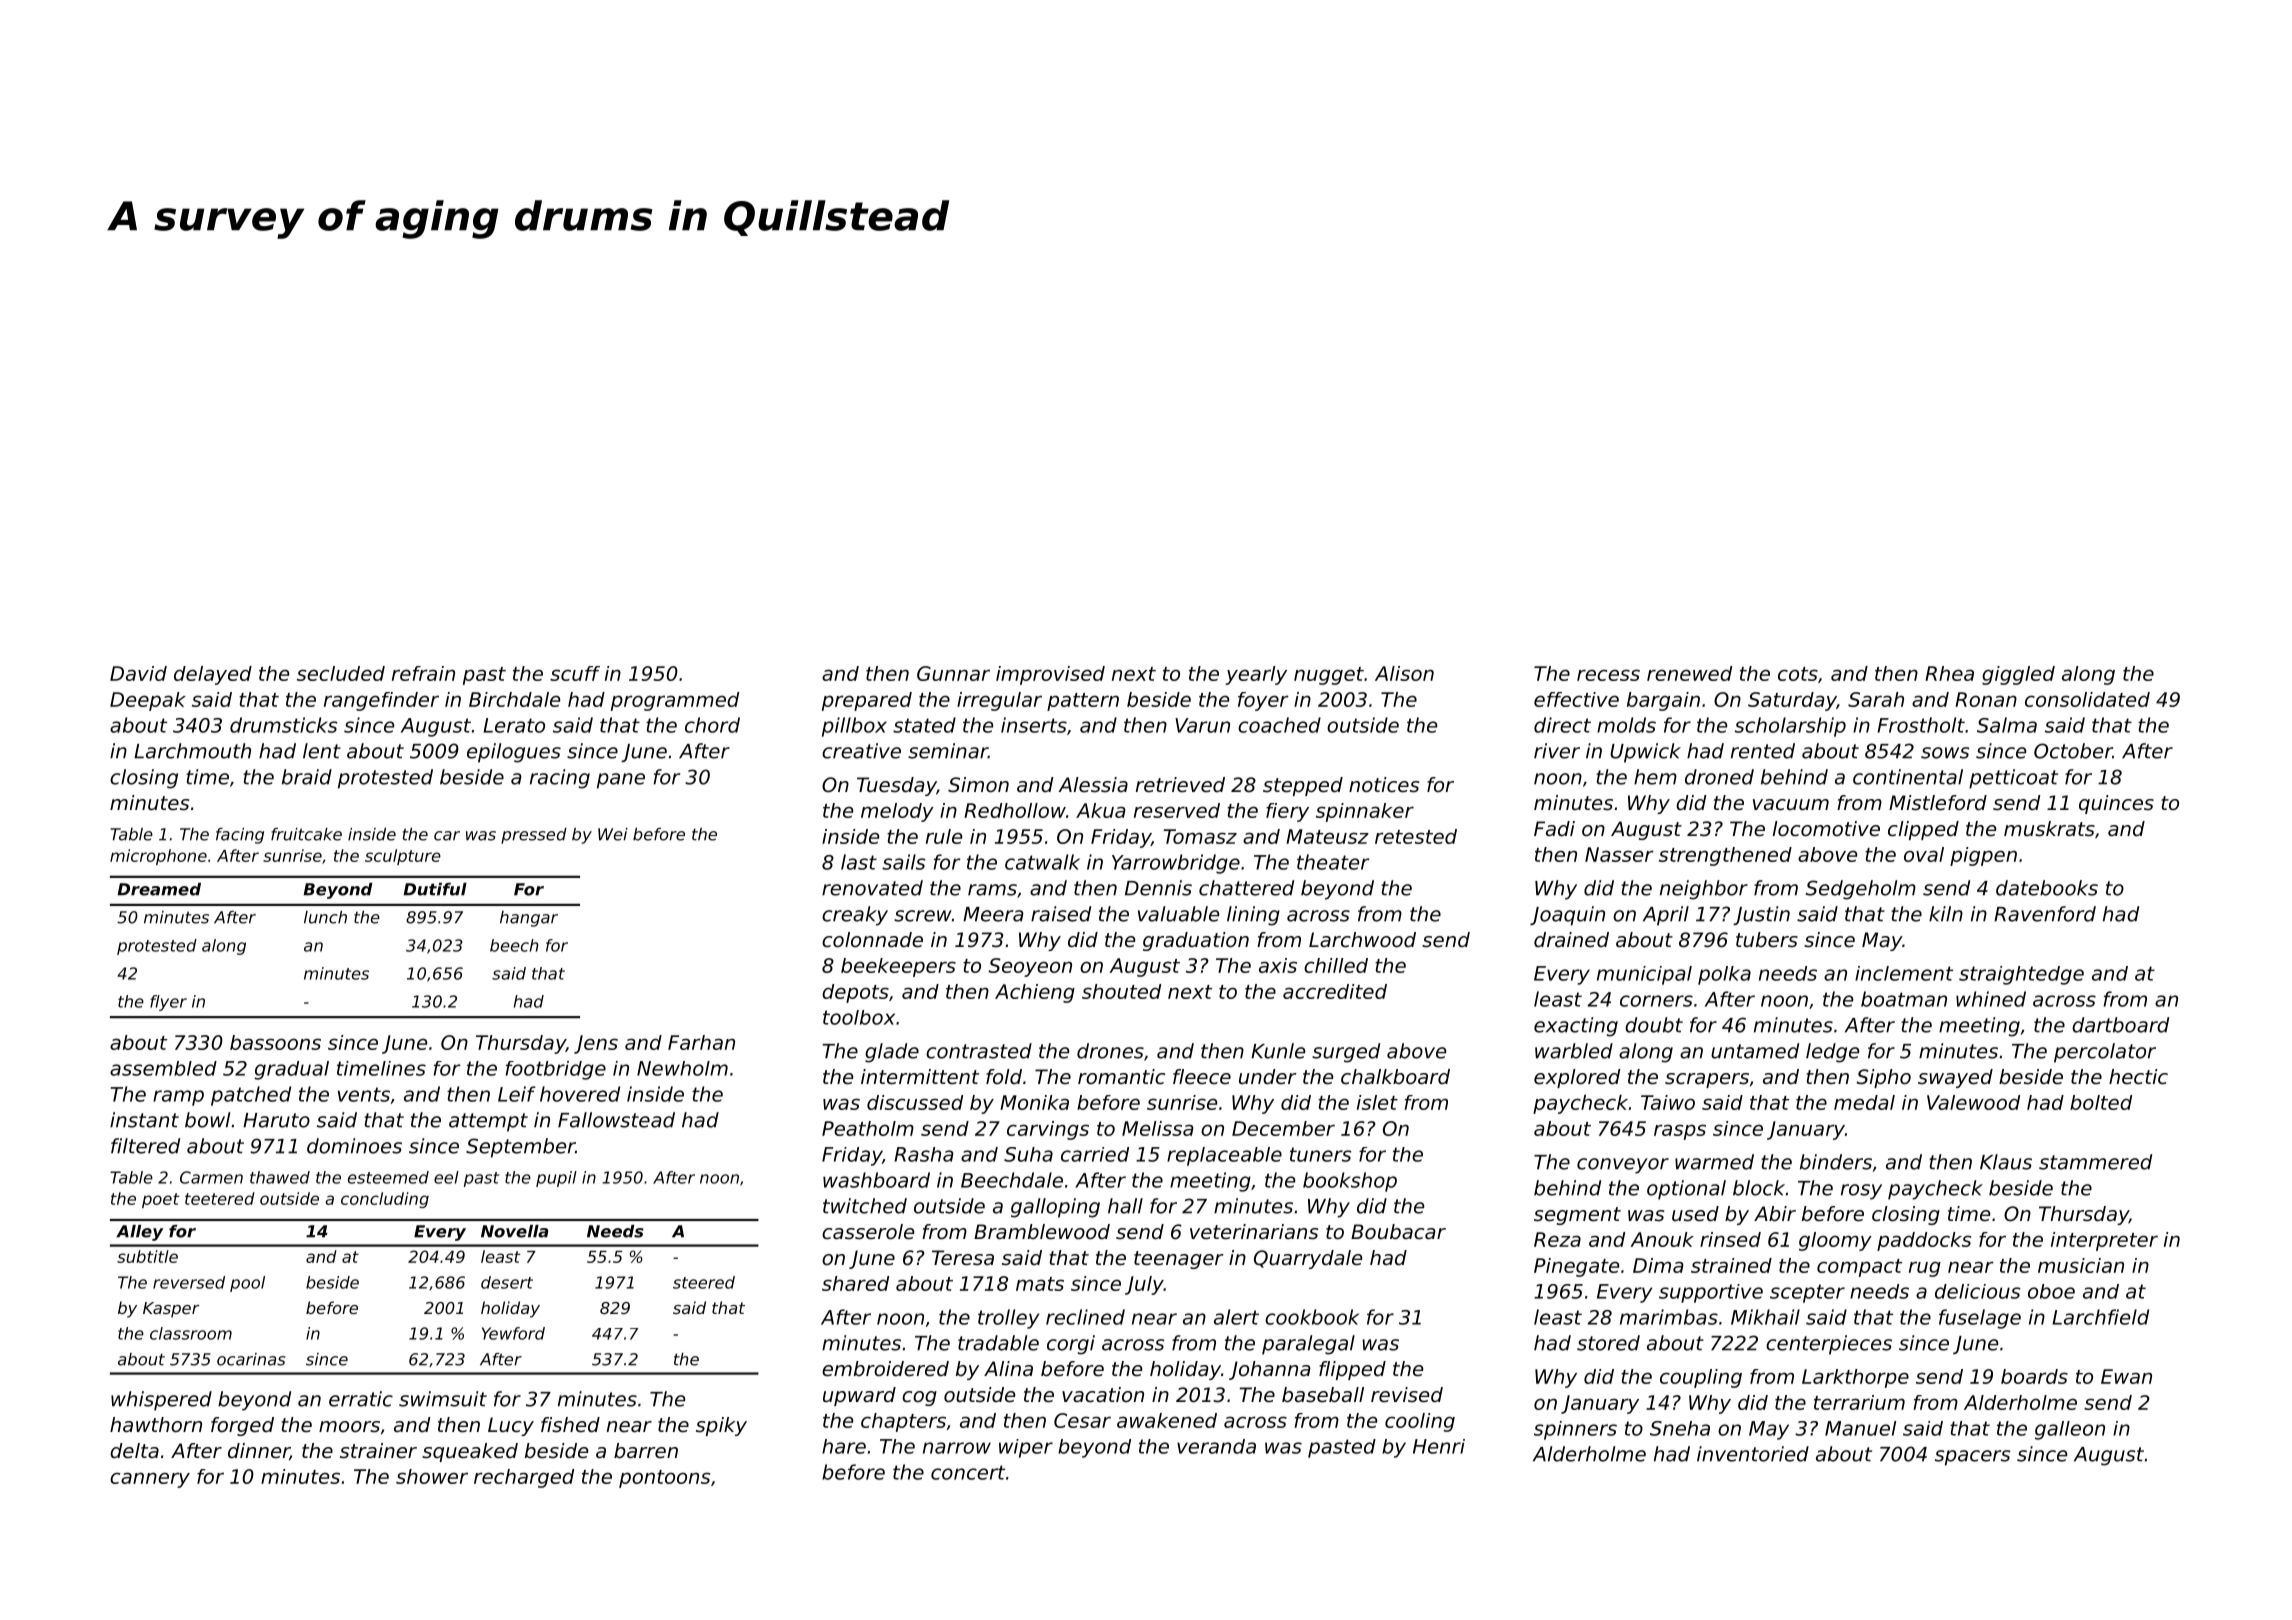 The width and height of the page is (2292, 1620). What do you see at coordinates (704, 1282) in the page?
I see `steered` at bounding box center [704, 1282].
